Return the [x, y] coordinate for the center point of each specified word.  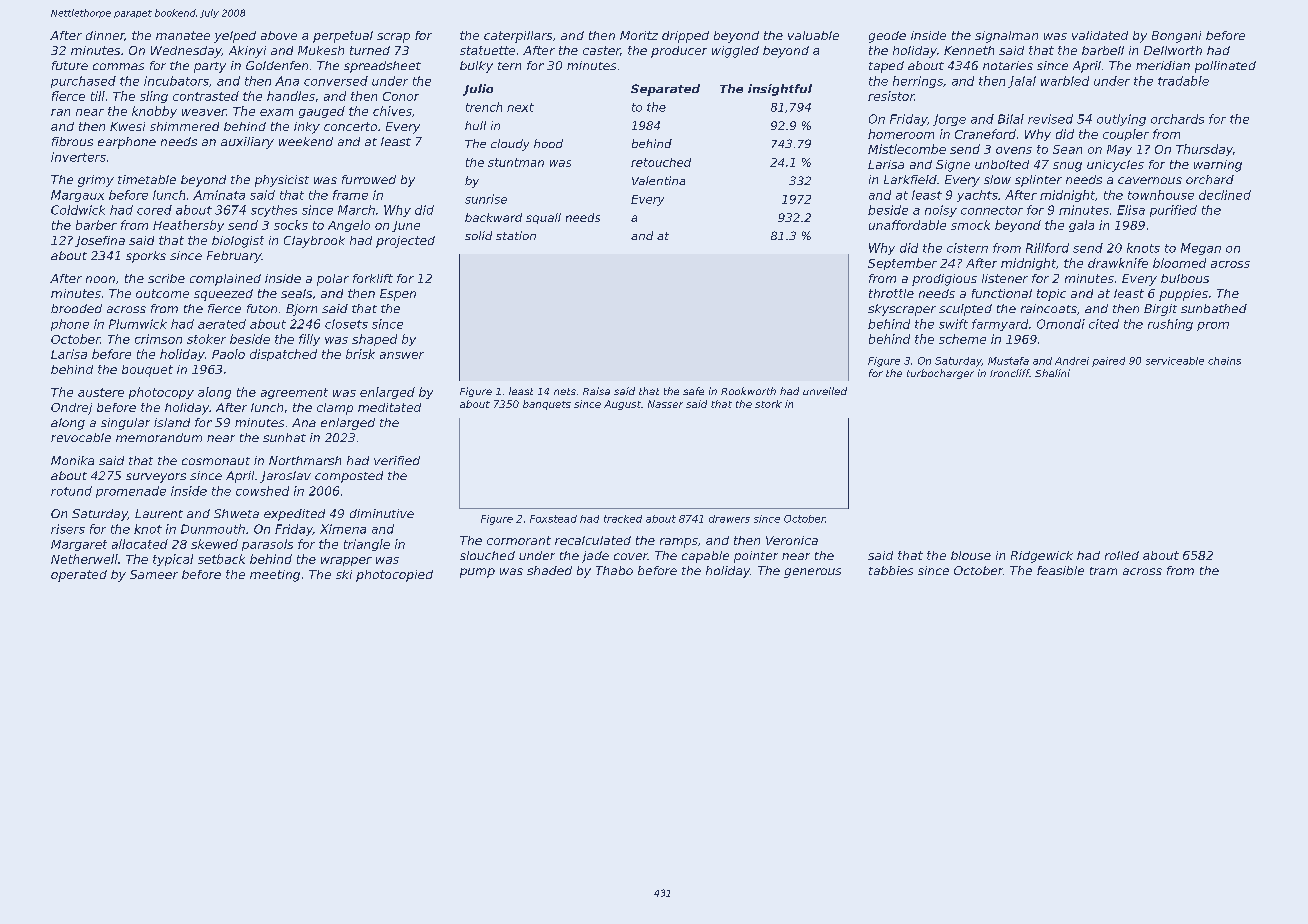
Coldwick [78, 210]
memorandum [159, 437]
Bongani [1176, 37]
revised [1050, 119]
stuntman [516, 162]
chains [1224, 361]
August [622, 405]
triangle [367, 545]
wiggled [735, 52]
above [279, 35]
